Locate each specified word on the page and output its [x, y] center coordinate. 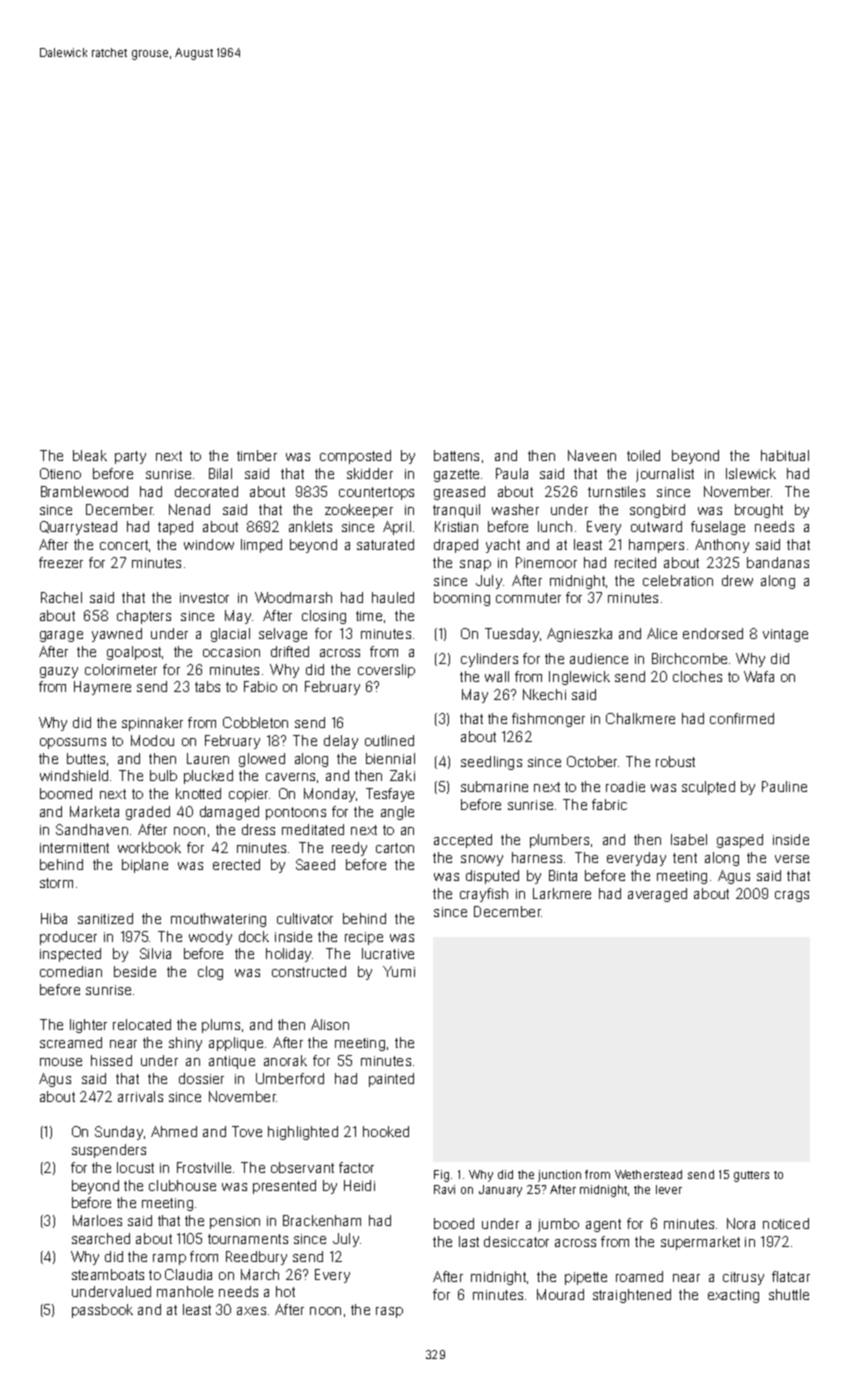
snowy [482, 860]
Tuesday [512, 635]
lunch [555, 526]
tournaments [248, 1239]
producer [68, 938]
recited [635, 562]
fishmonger [548, 720]
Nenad [189, 509]
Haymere [102, 688]
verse [792, 859]
